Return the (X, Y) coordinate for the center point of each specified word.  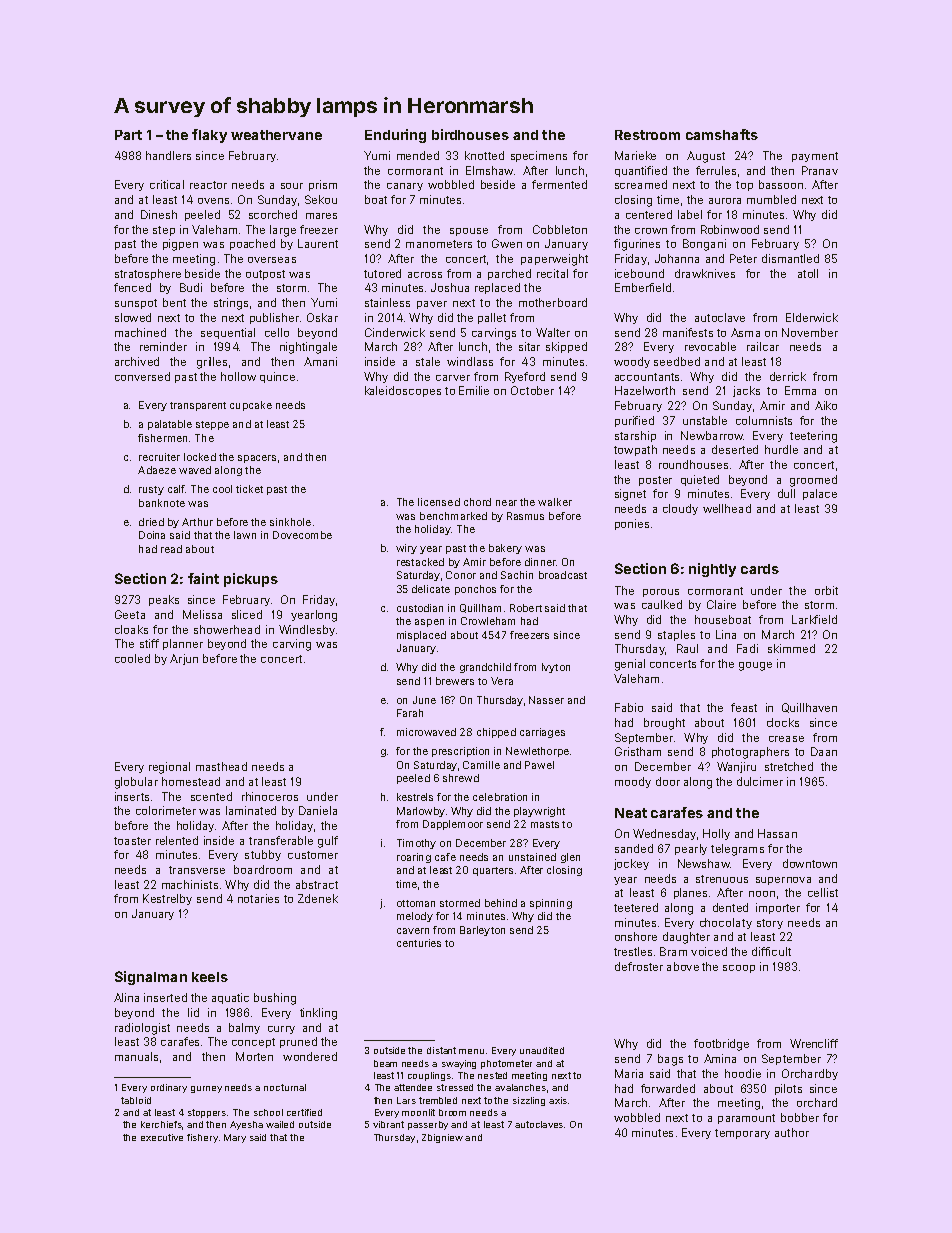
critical (167, 184)
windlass (470, 361)
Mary (235, 1138)
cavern (413, 931)
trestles (633, 951)
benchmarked (453, 516)
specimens (539, 156)
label (690, 214)
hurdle (781, 449)
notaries (258, 898)
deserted (735, 449)
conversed (142, 376)
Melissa (202, 614)
